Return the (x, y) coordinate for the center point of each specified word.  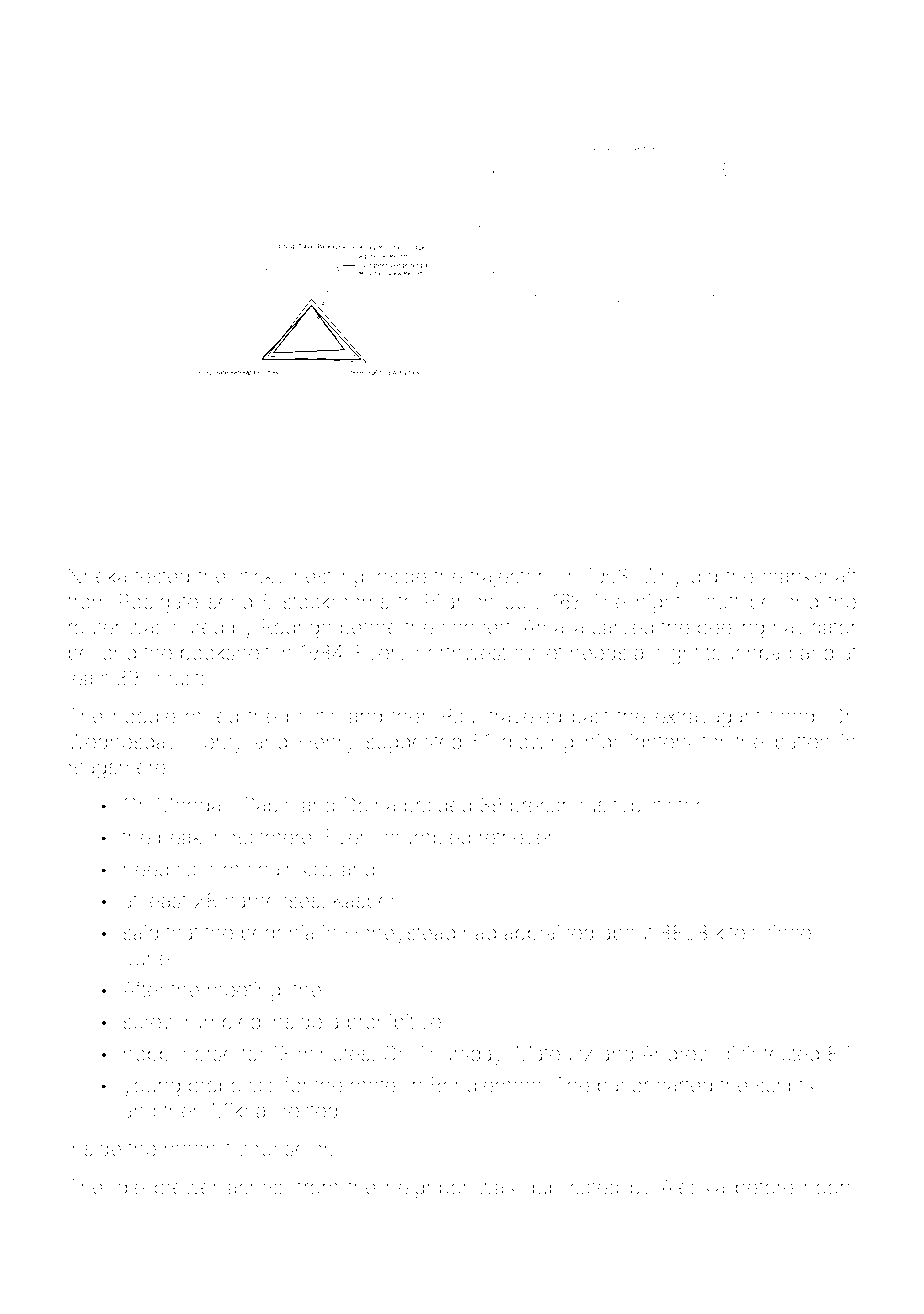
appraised (548, 934)
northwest (461, 653)
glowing (537, 744)
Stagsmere (116, 769)
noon (827, 1189)
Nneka (97, 576)
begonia (277, 935)
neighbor (427, 1189)
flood (791, 715)
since (787, 933)
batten (802, 742)
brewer (186, 1187)
